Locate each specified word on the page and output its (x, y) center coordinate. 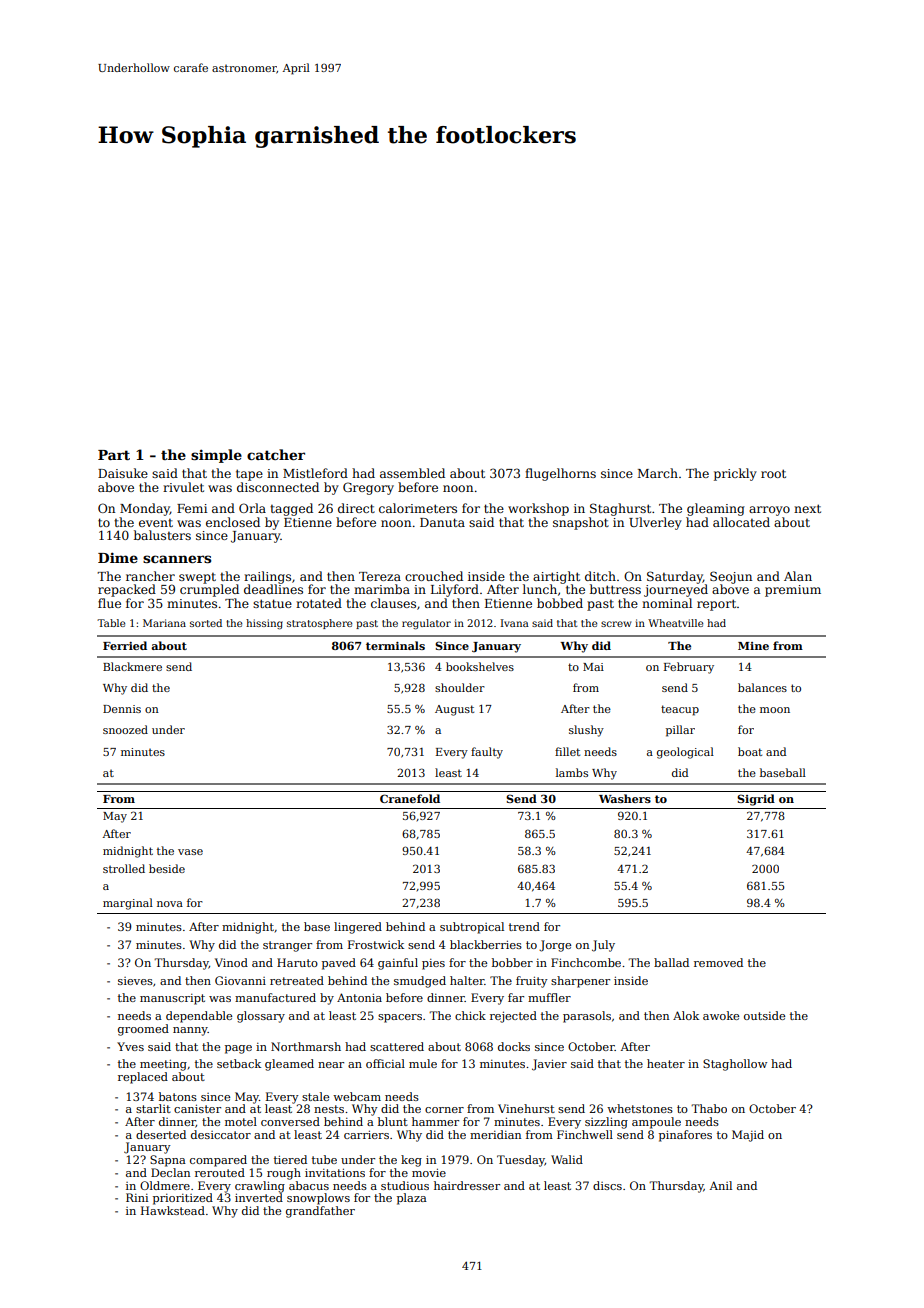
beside (167, 868)
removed (718, 962)
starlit (153, 1108)
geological (685, 753)
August (454, 710)
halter (467, 980)
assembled (412, 473)
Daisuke (123, 473)
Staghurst (620, 509)
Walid (567, 1159)
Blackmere (132, 666)
